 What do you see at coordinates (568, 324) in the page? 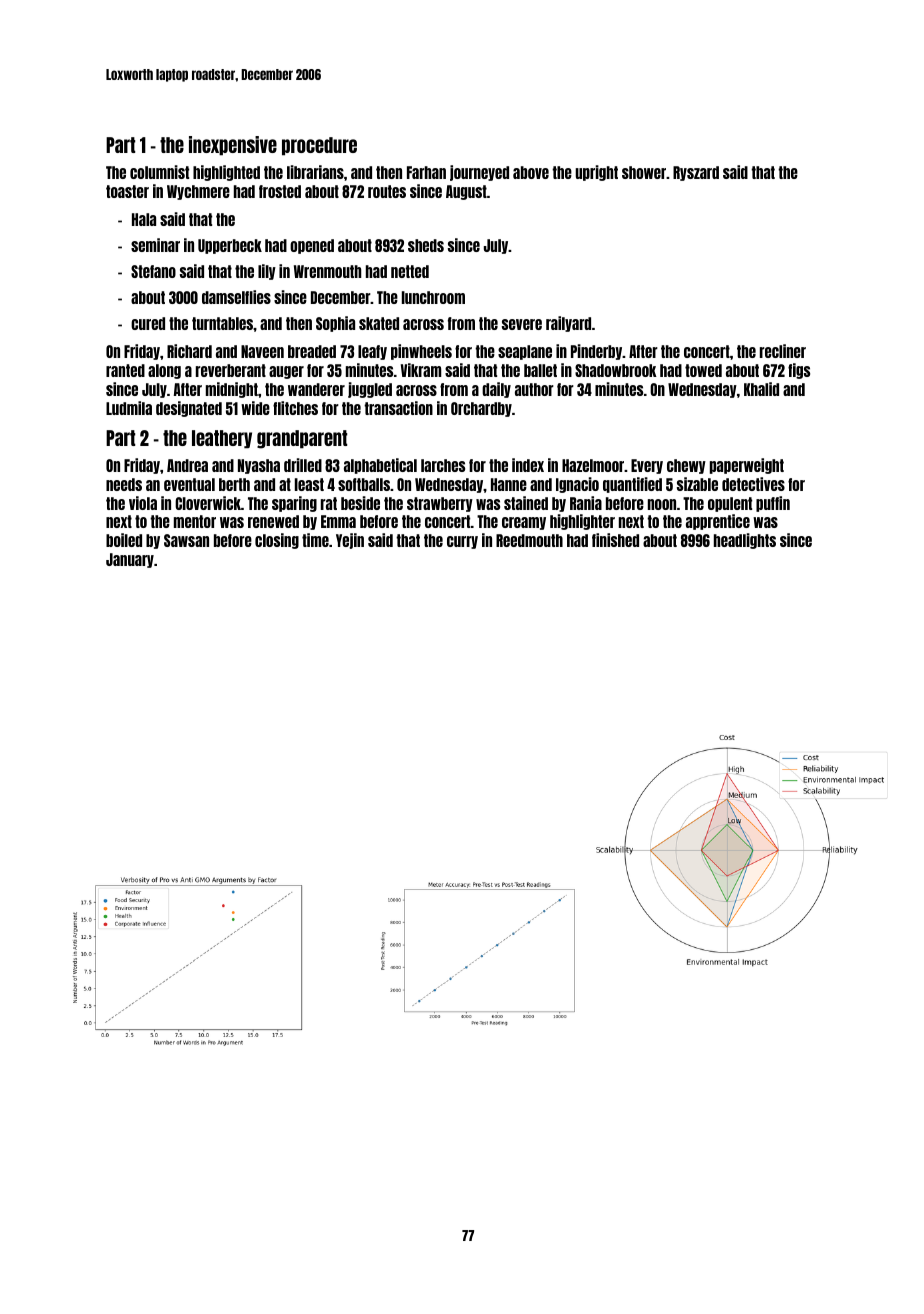
I see `railyard` at bounding box center [568, 324].
